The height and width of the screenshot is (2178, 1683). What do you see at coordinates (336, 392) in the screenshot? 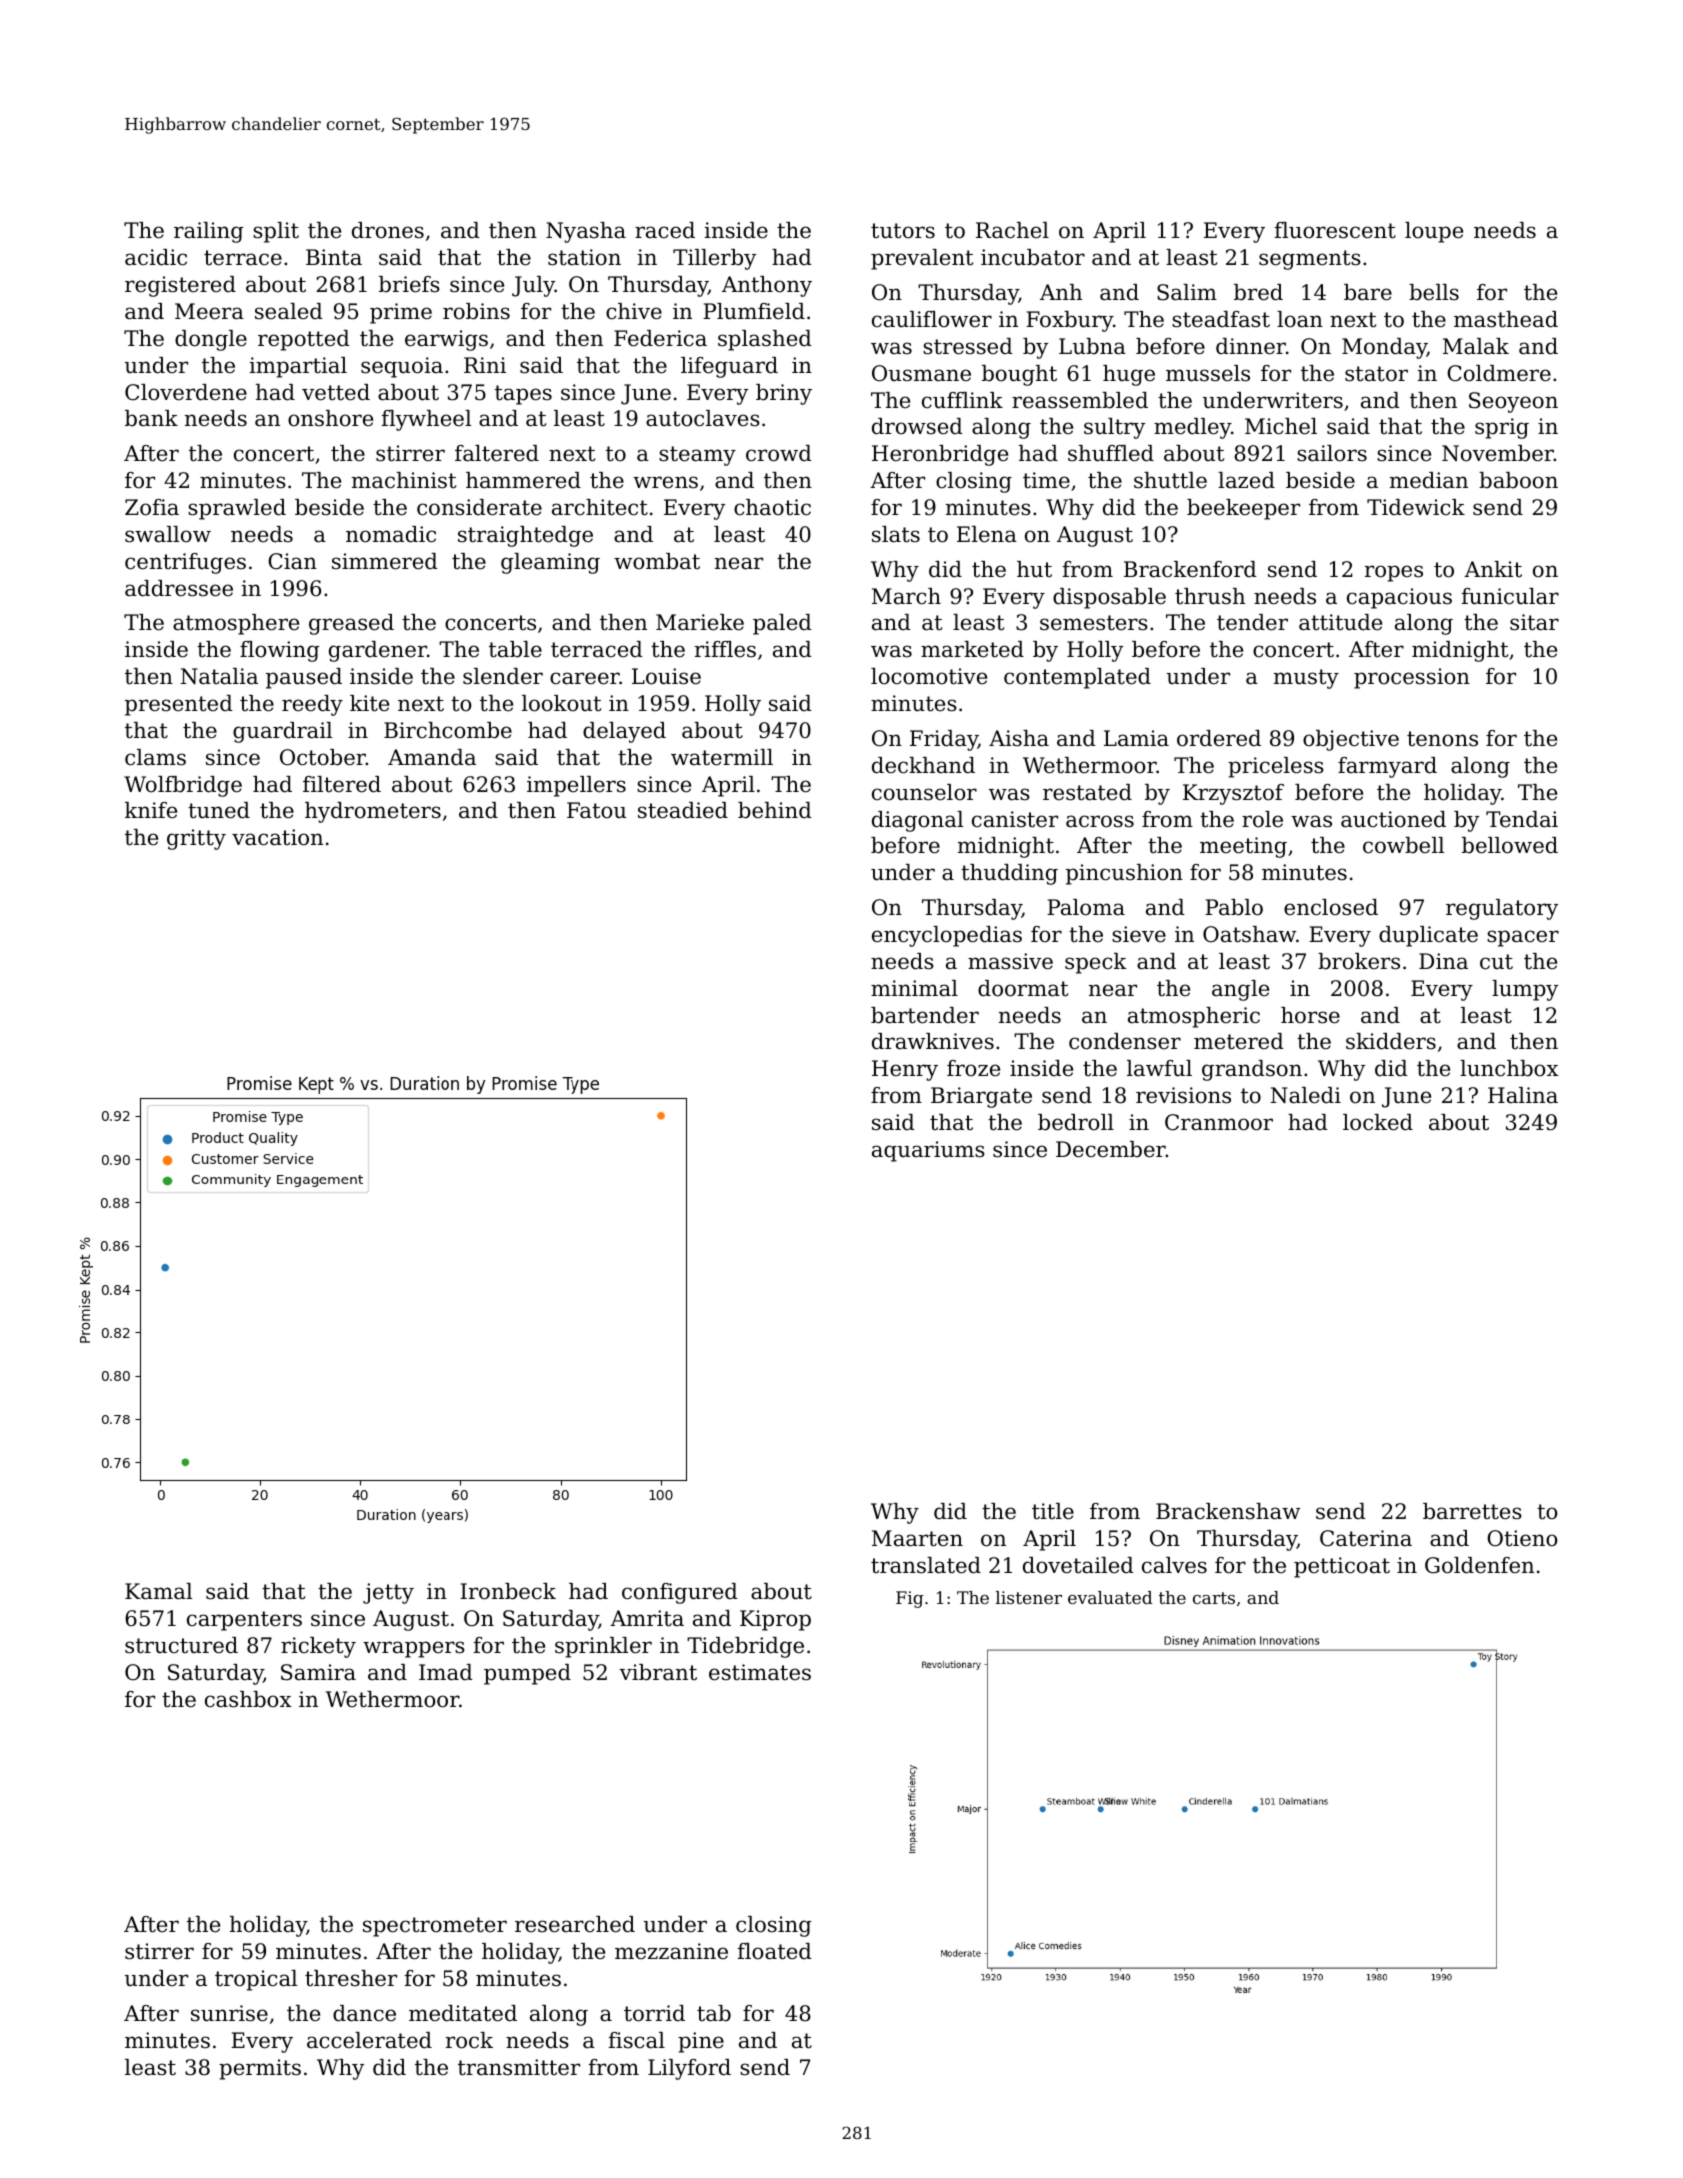
I see `vetted` at bounding box center [336, 392].
